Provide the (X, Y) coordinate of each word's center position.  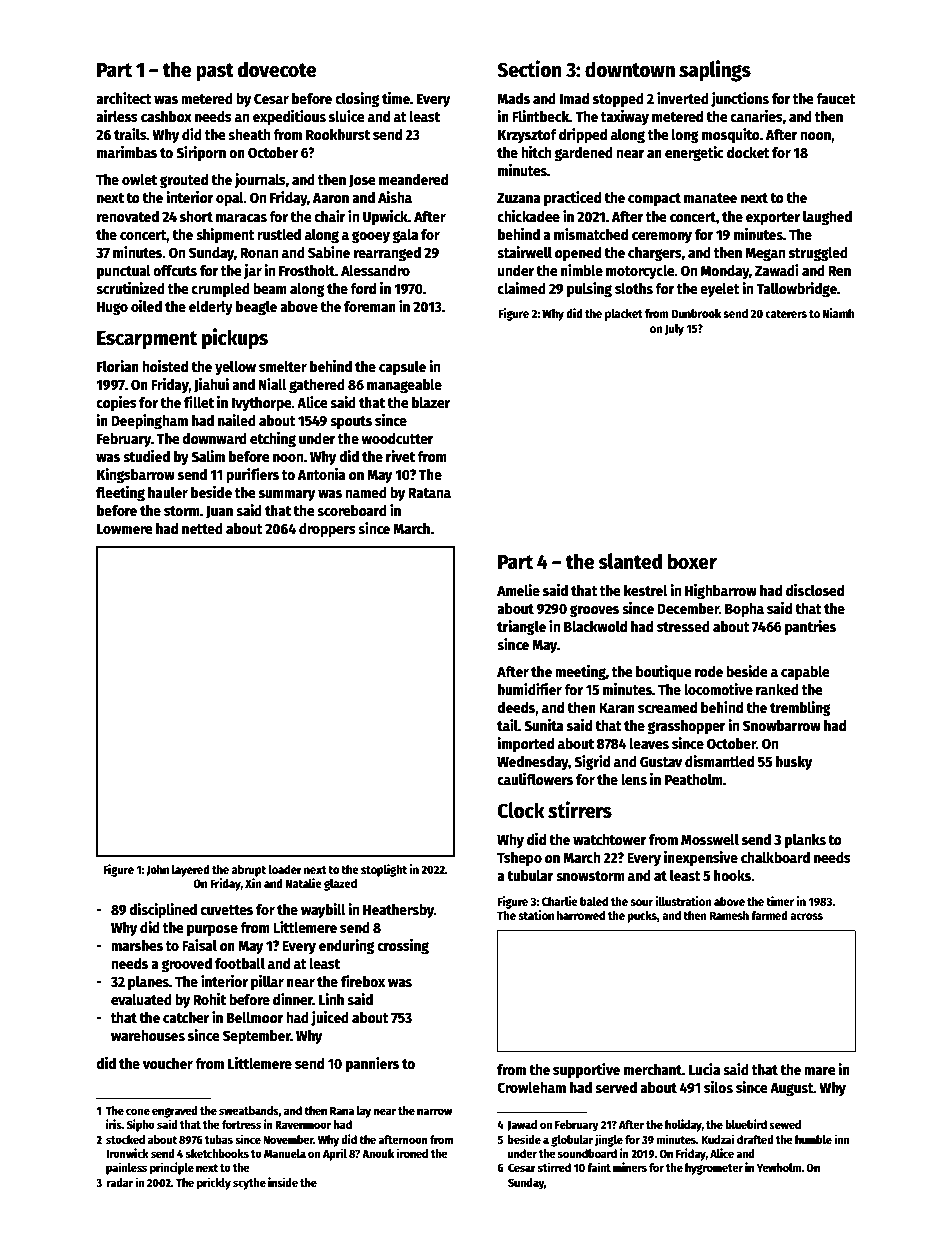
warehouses (148, 1035)
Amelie (518, 590)
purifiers (252, 475)
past (215, 72)
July (674, 330)
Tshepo (519, 859)
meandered (413, 179)
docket (748, 152)
